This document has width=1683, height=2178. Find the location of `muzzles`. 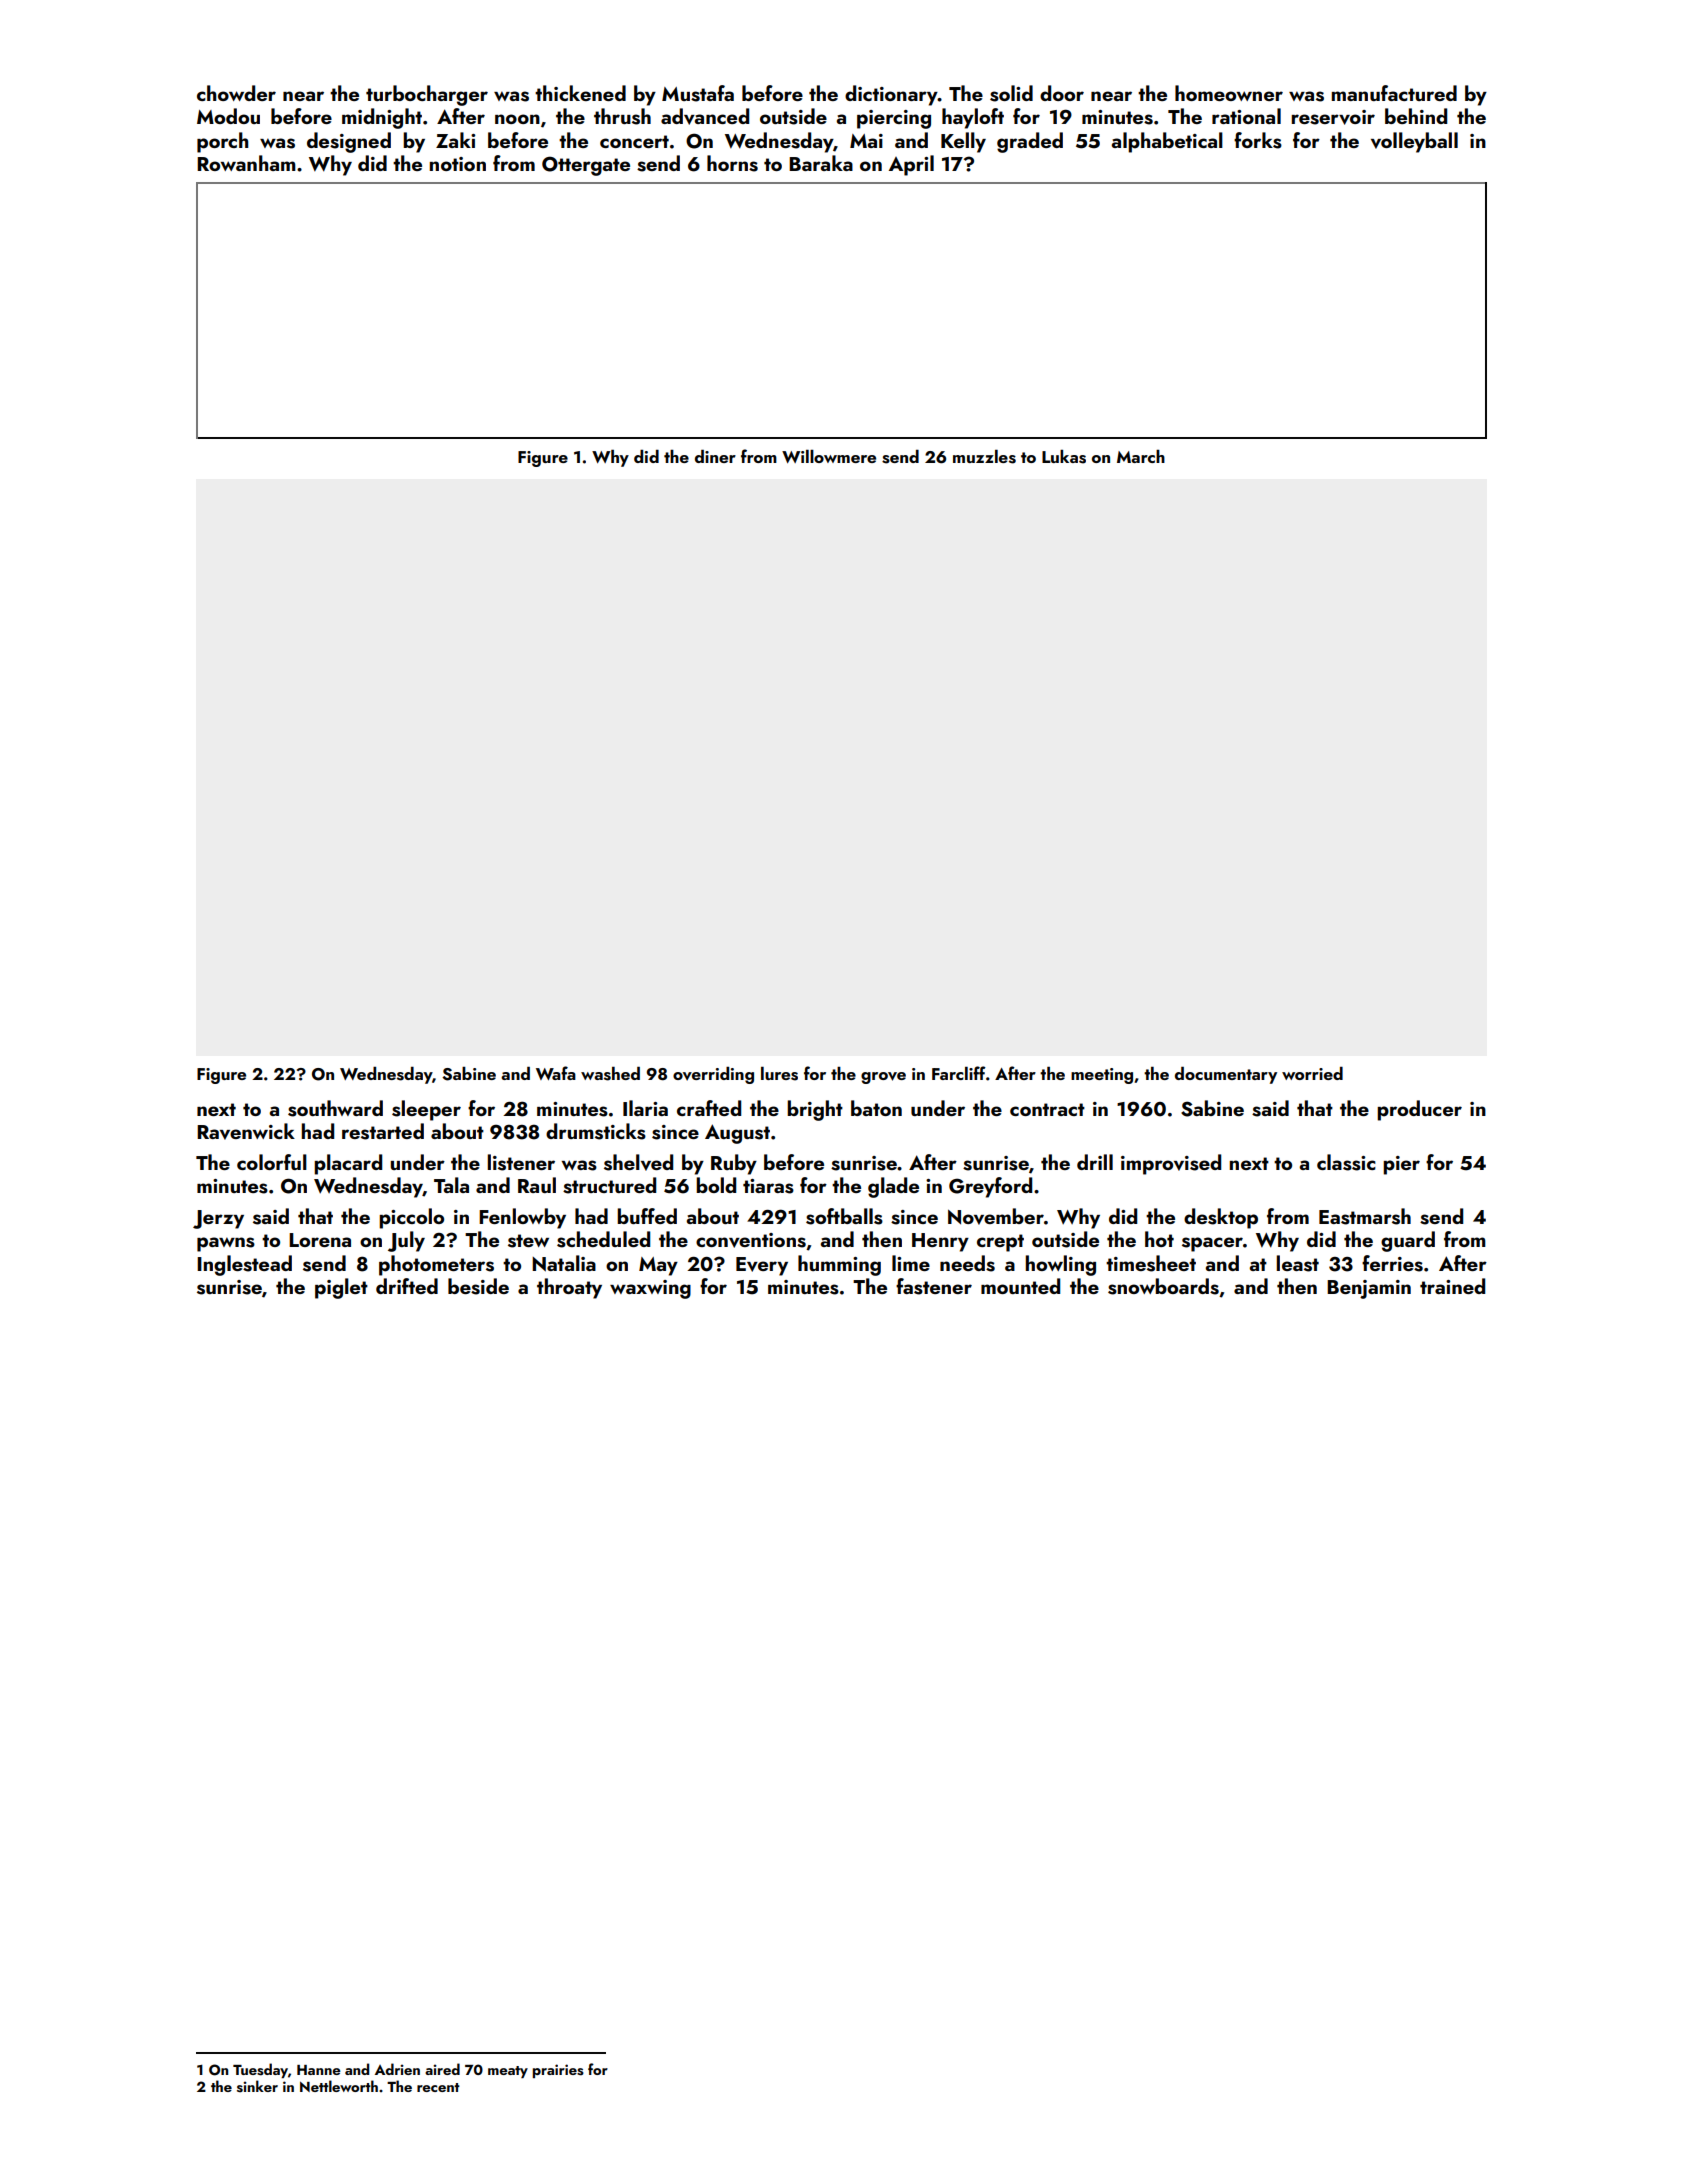

muzzles is located at coordinates (984, 457).
